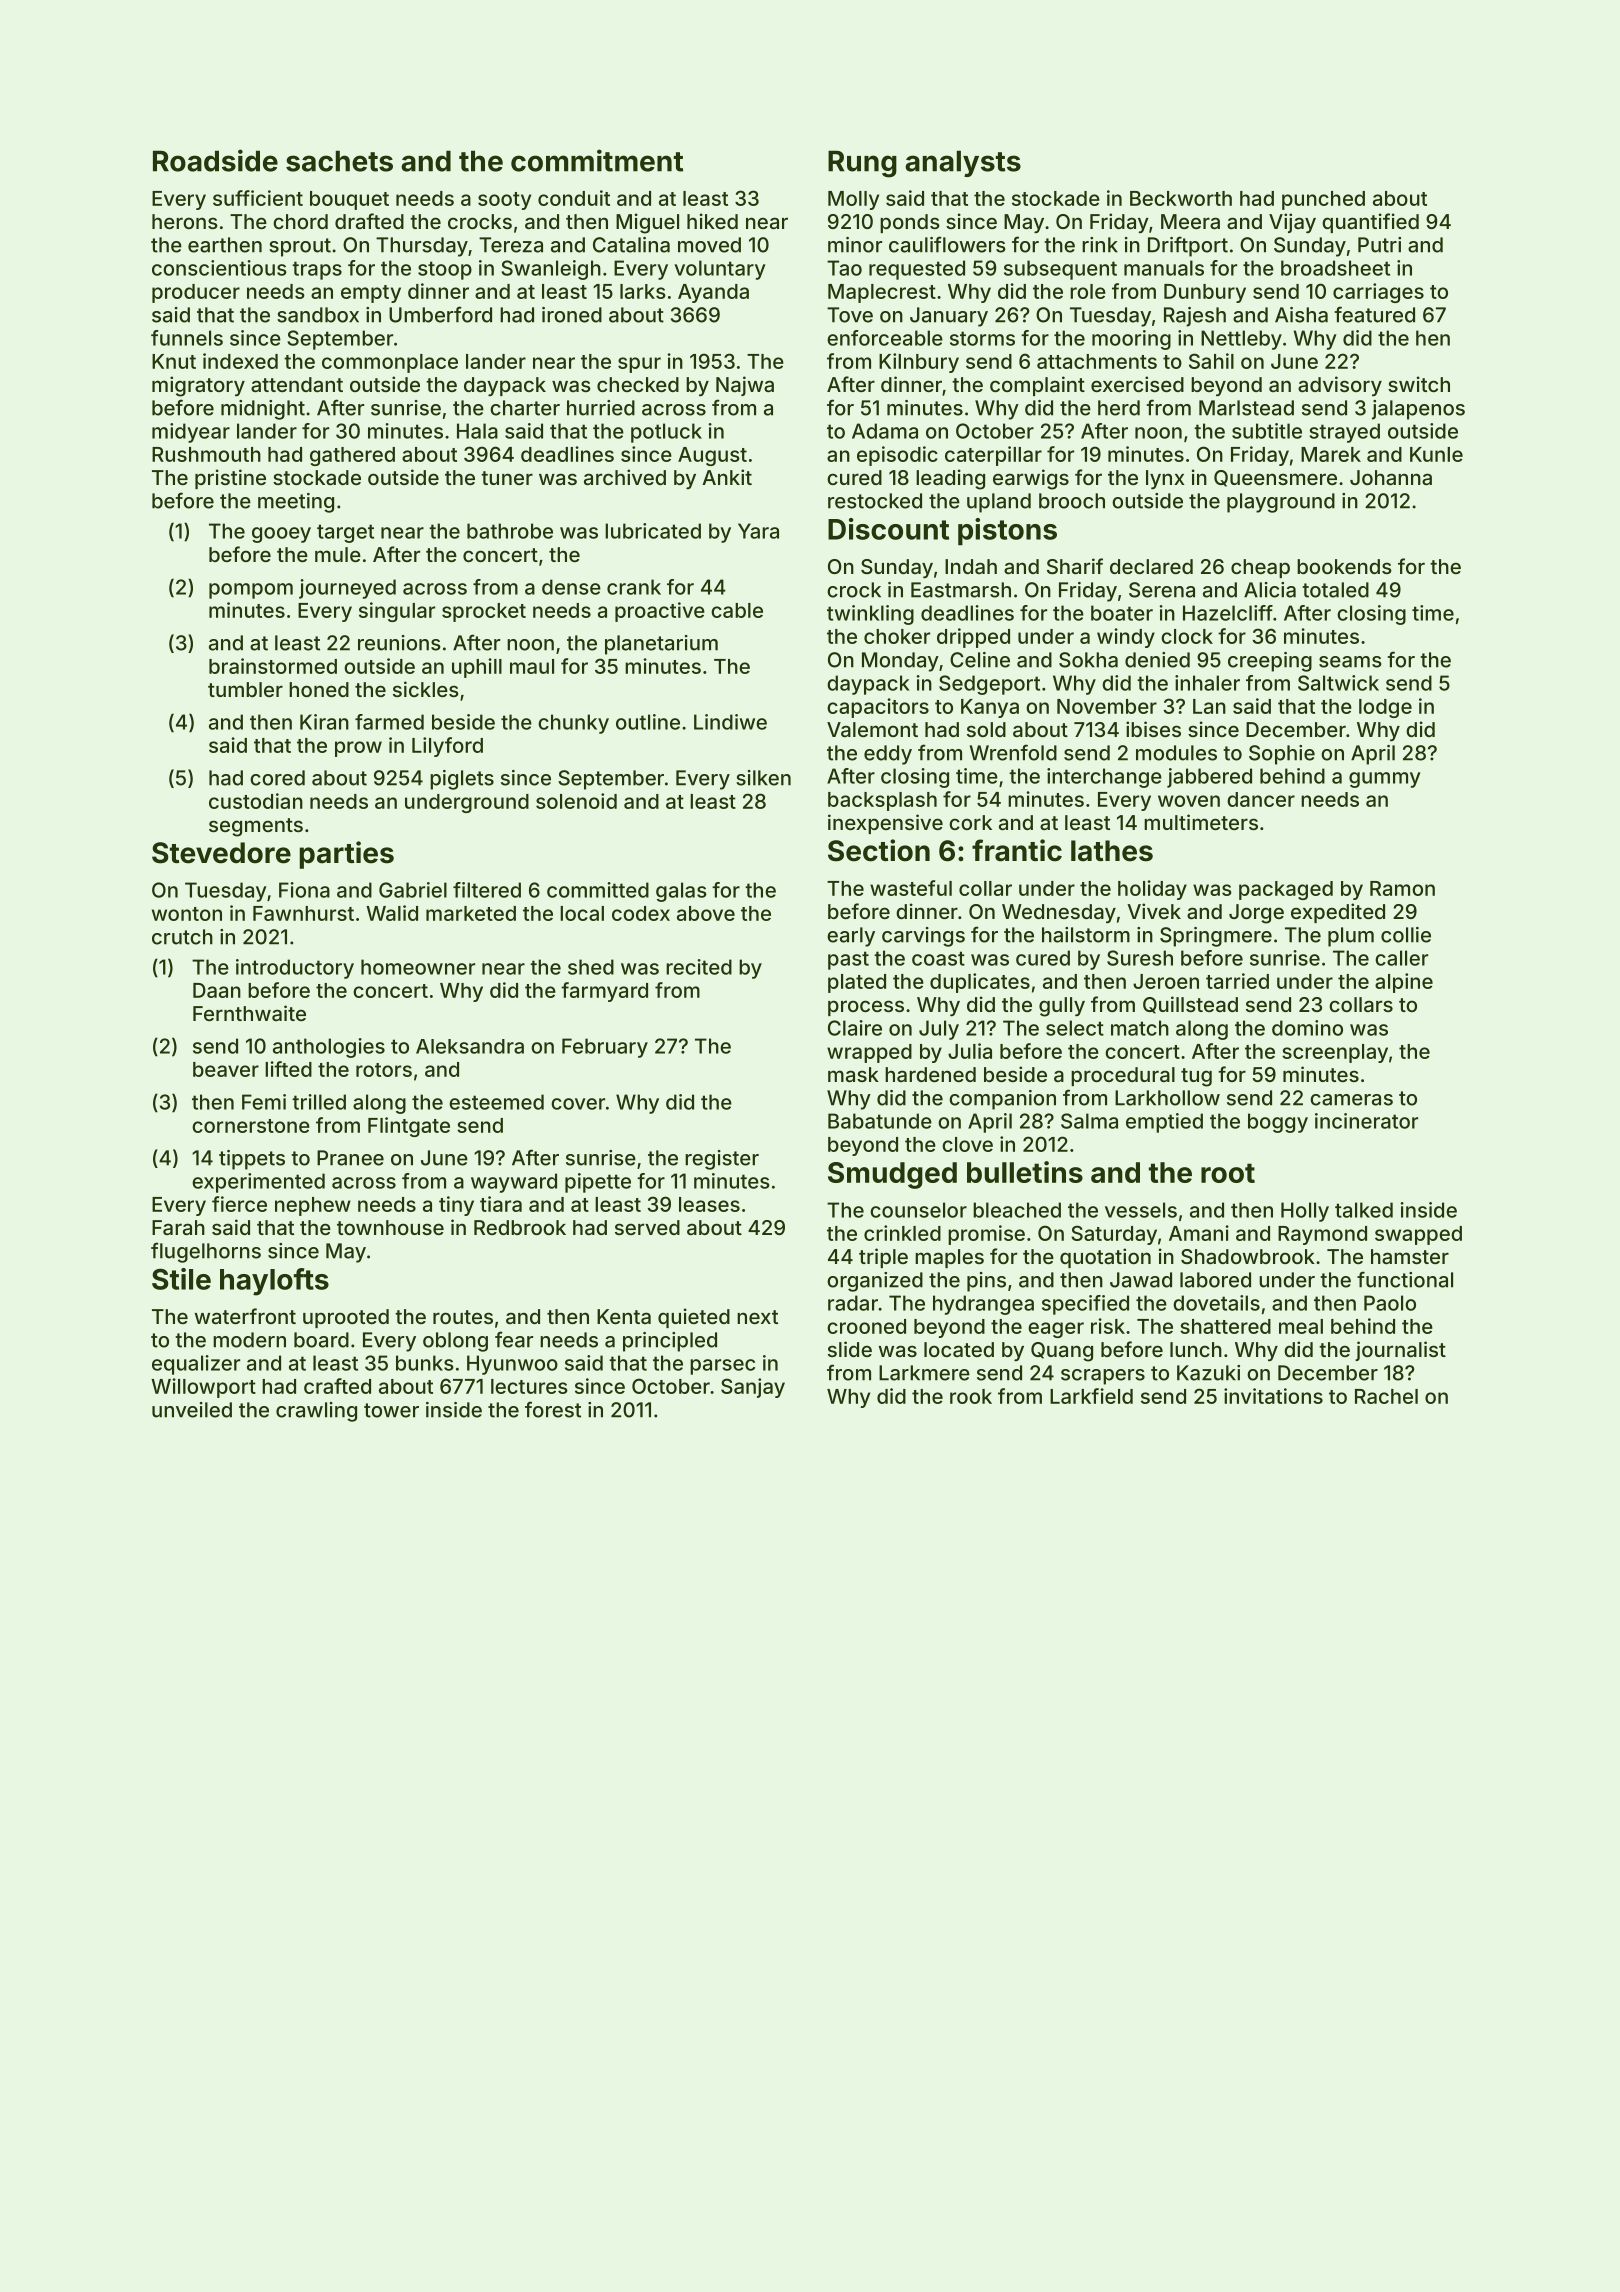 The height and width of the document is (2292, 1620). I want to click on duplicates, so click(980, 983).
